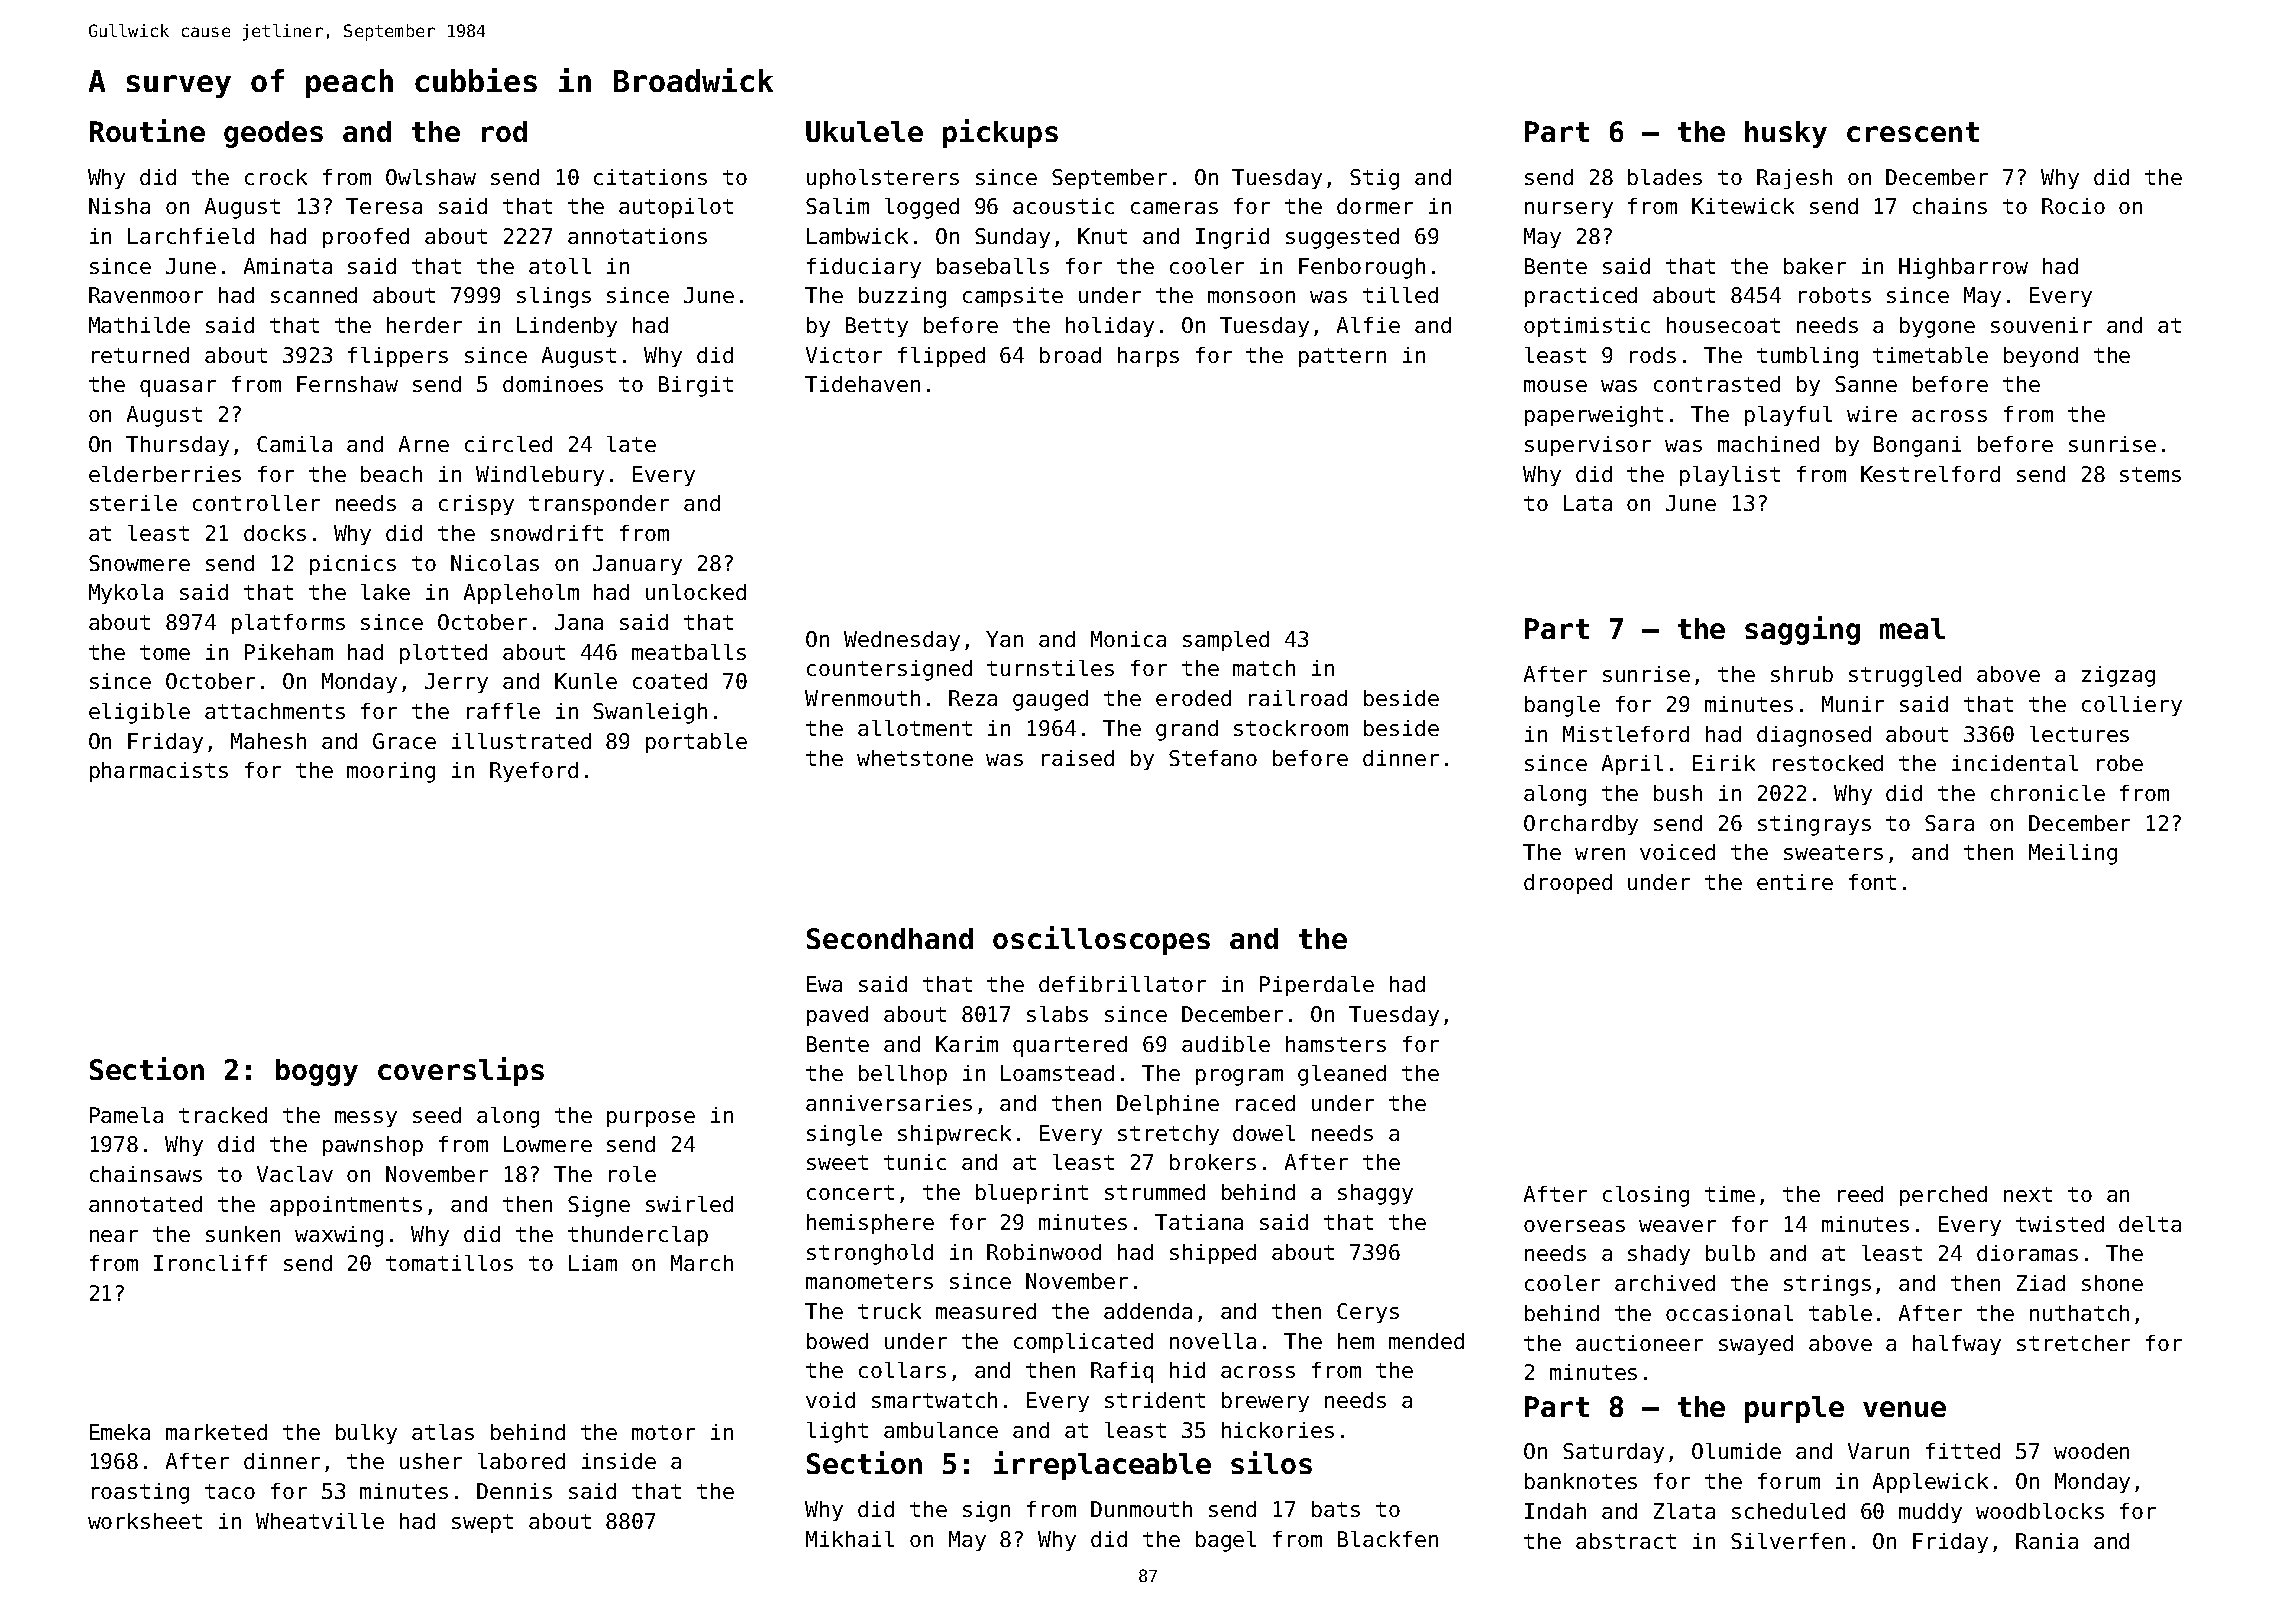 This screenshot has width=2276, height=1610. What do you see at coordinates (1786, 134) in the screenshot?
I see `husky` at bounding box center [1786, 134].
